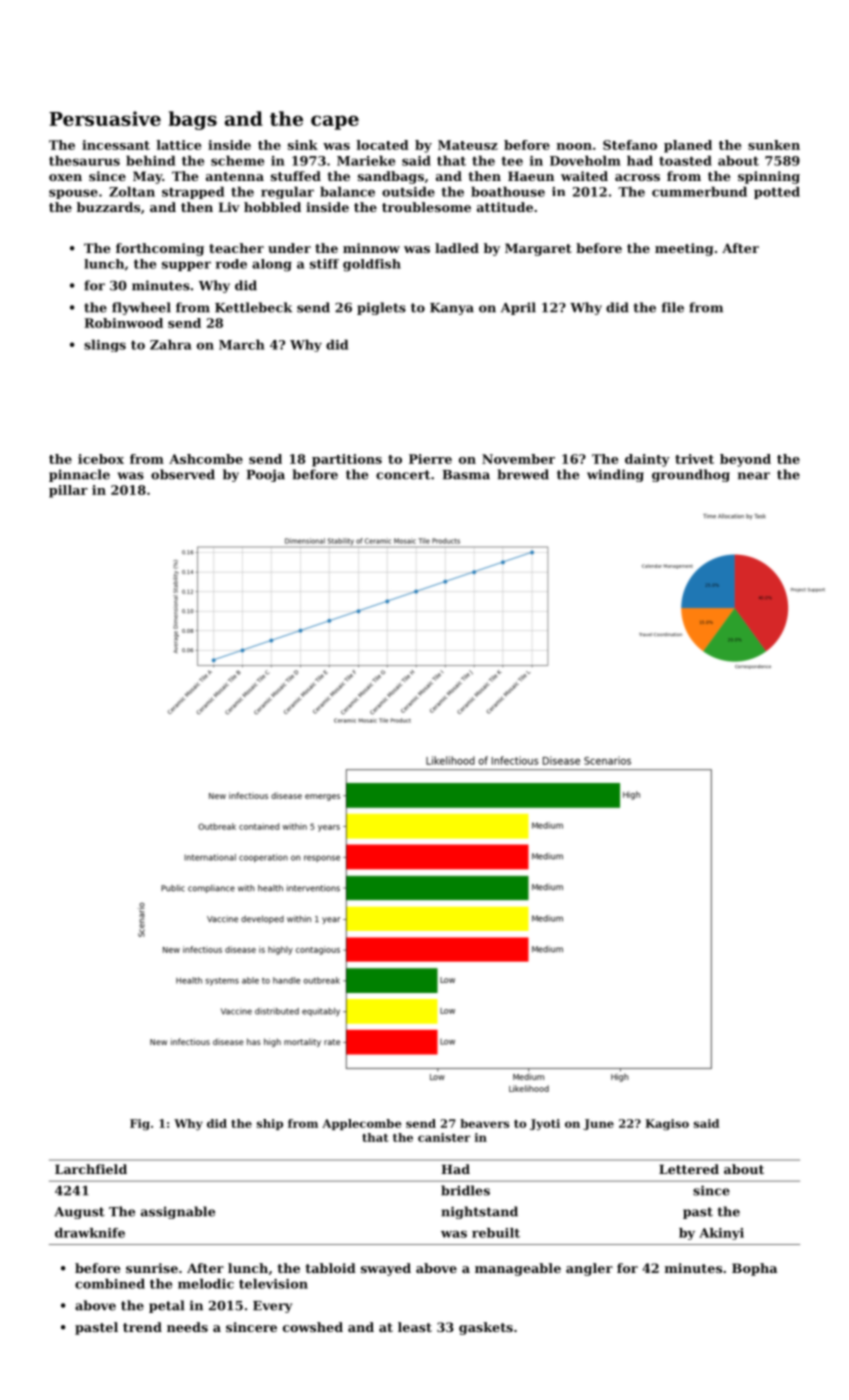  What do you see at coordinates (774, 145) in the document?
I see `sunken` at bounding box center [774, 145].
